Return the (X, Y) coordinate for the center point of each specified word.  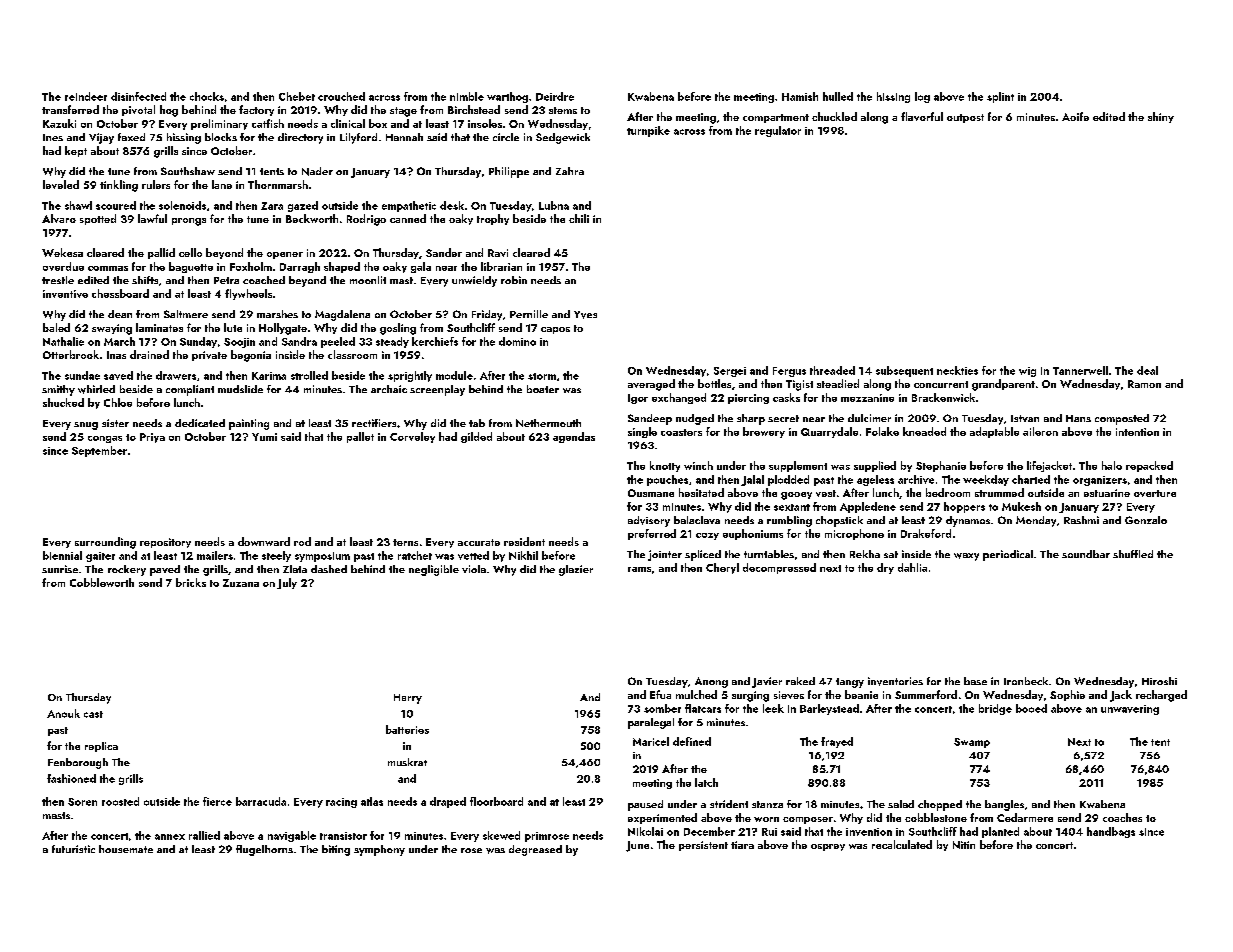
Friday (487, 315)
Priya (152, 438)
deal (1147, 370)
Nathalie (63, 341)
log (922, 97)
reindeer (86, 96)
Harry (408, 699)
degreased (535, 850)
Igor (638, 399)
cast (93, 714)
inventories (895, 681)
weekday (986, 480)
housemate (126, 849)
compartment (776, 118)
